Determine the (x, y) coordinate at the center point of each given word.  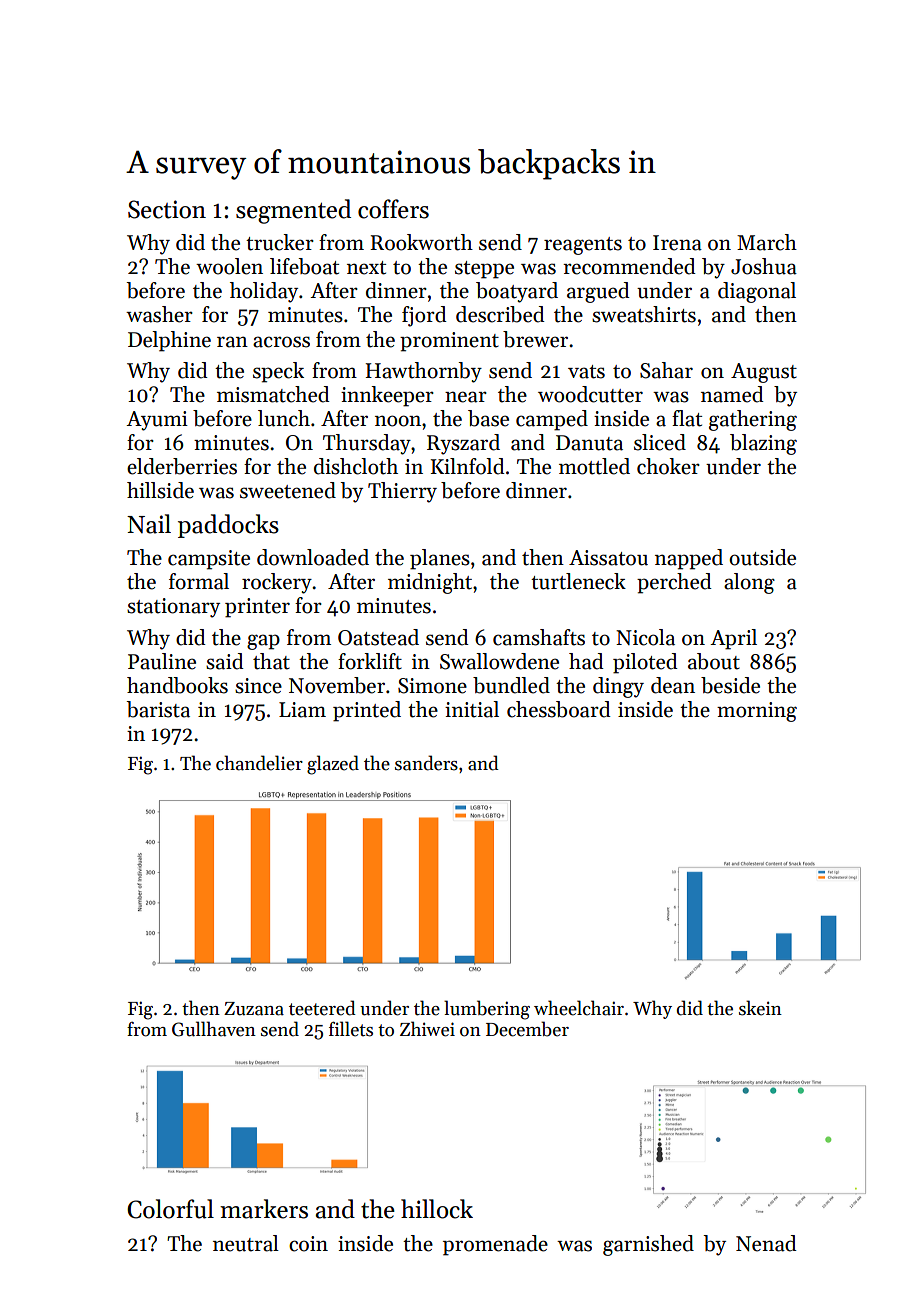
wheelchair (579, 1008)
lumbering (487, 1010)
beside (730, 685)
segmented (293, 211)
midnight (430, 583)
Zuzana (254, 1009)
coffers (393, 209)
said (225, 661)
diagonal (757, 292)
